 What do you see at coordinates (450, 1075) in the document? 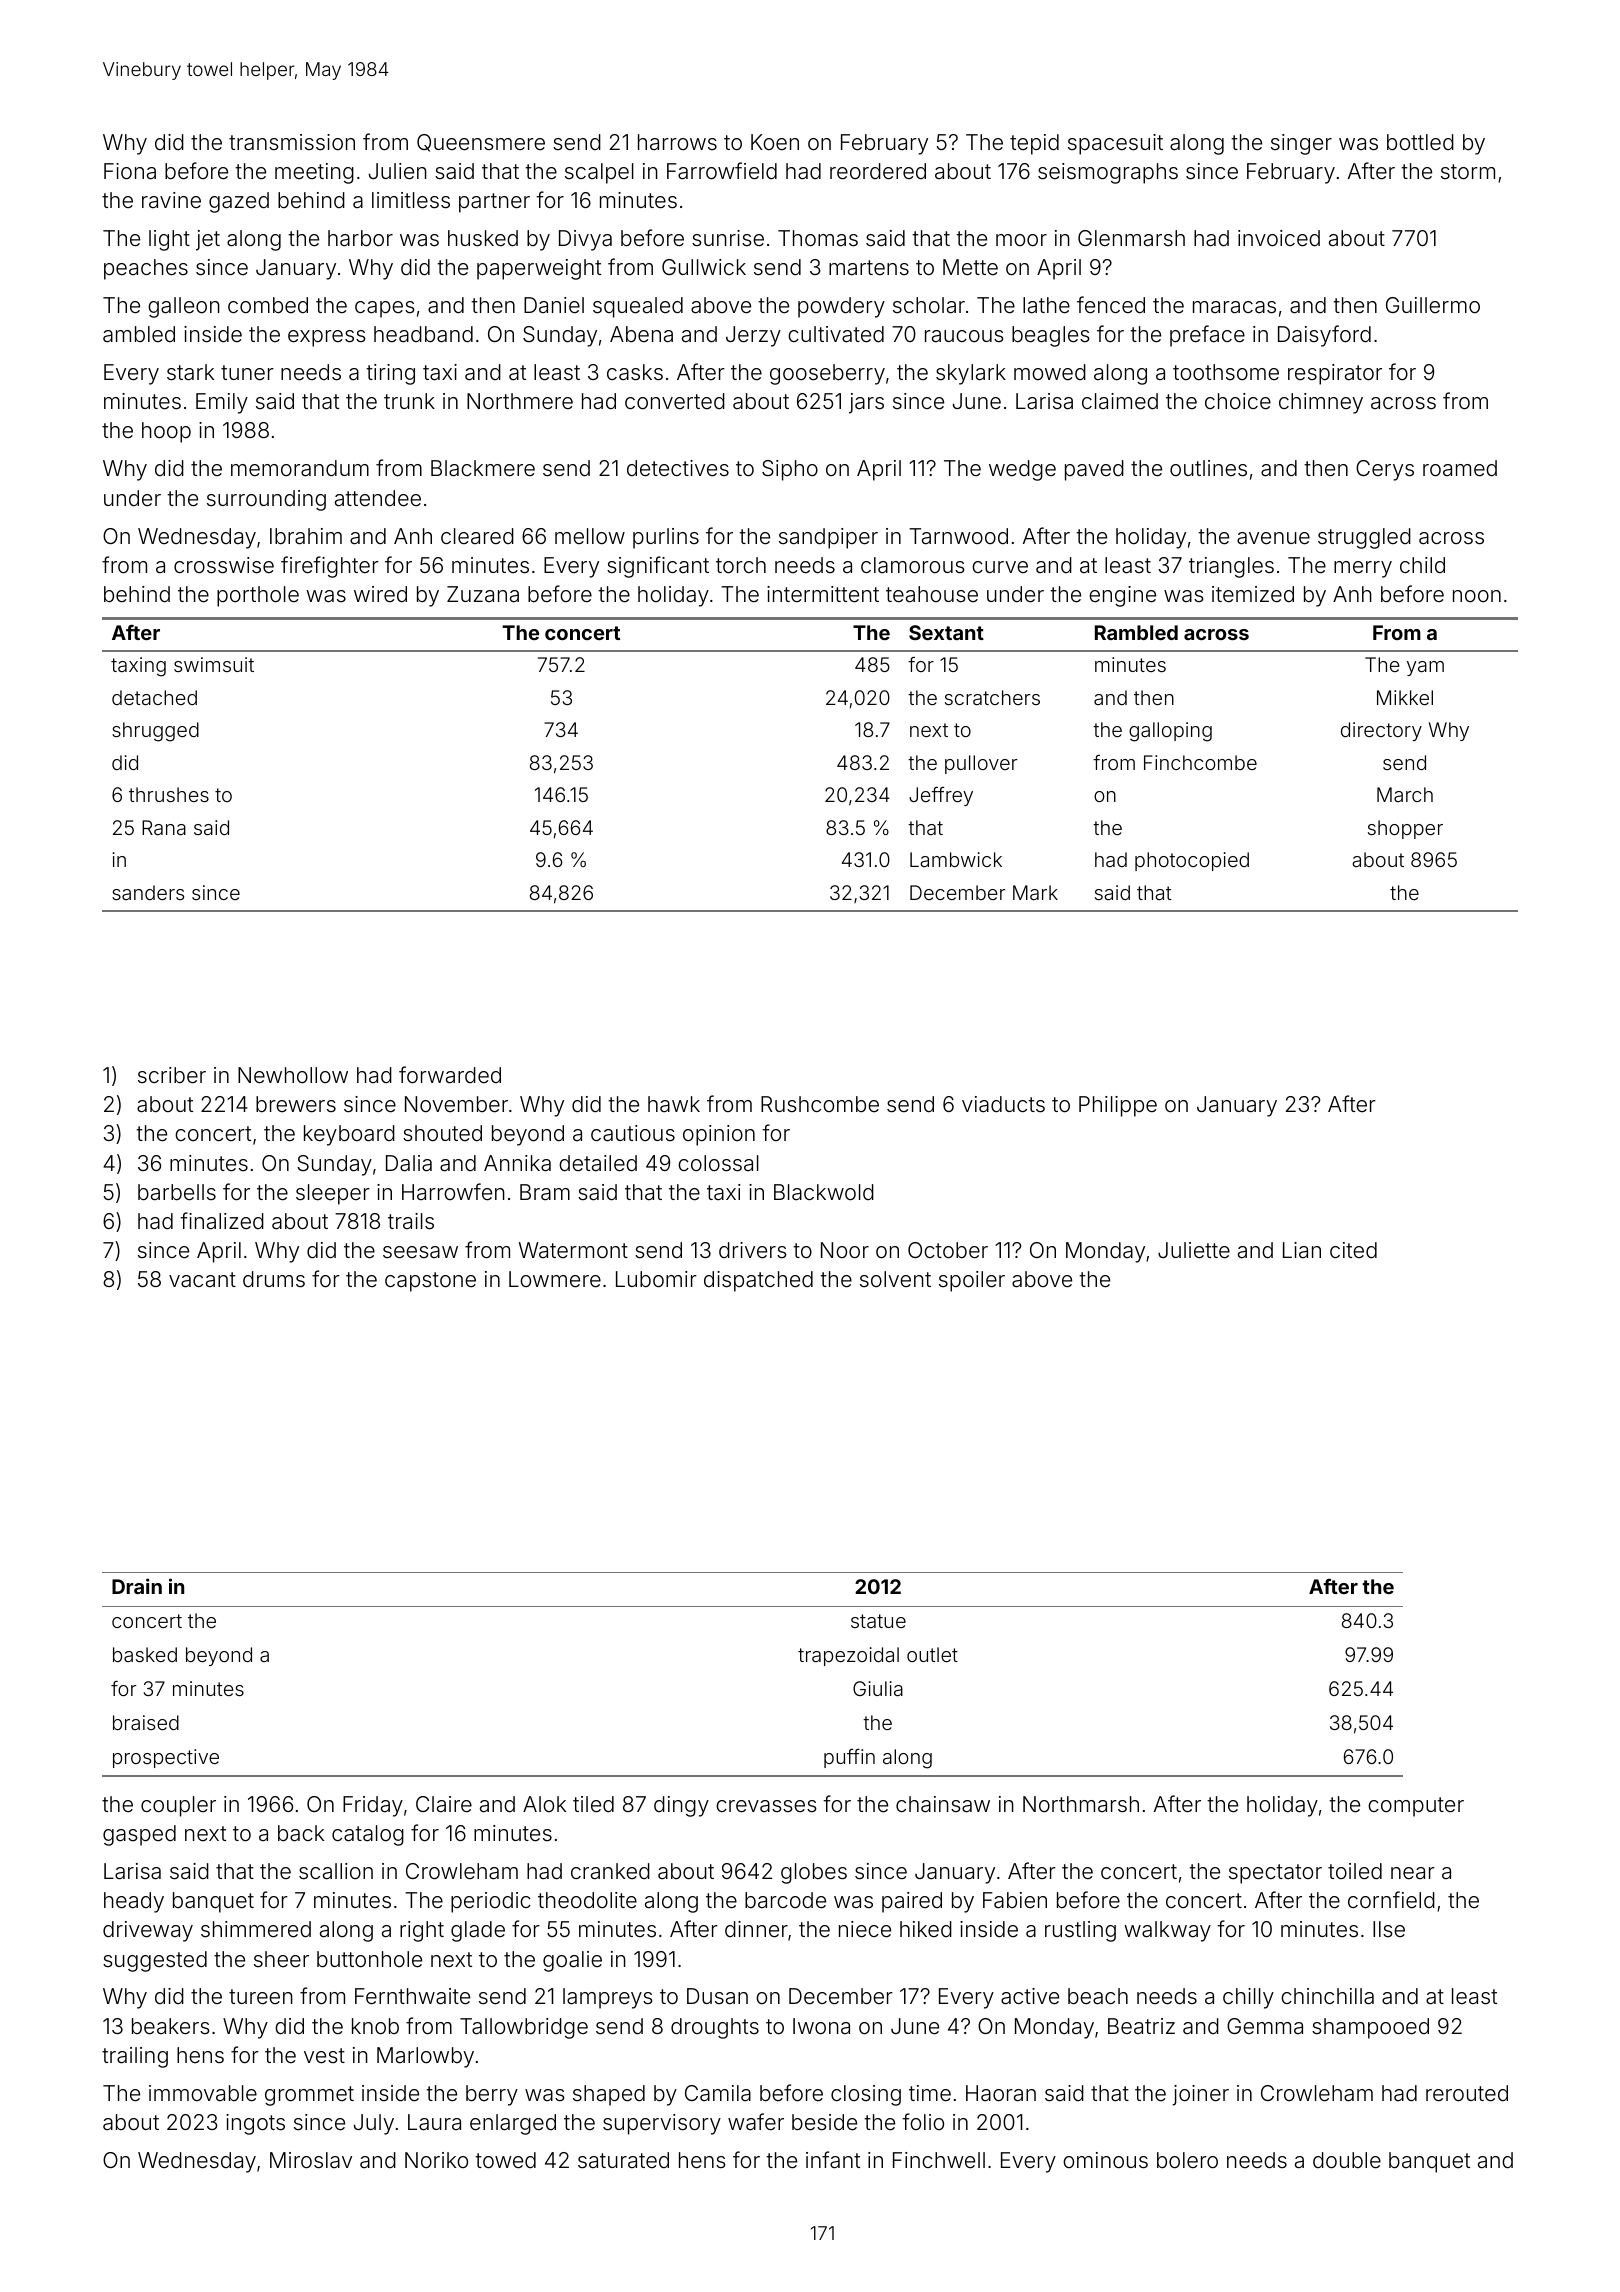
I see `forwarded` at bounding box center [450, 1075].
